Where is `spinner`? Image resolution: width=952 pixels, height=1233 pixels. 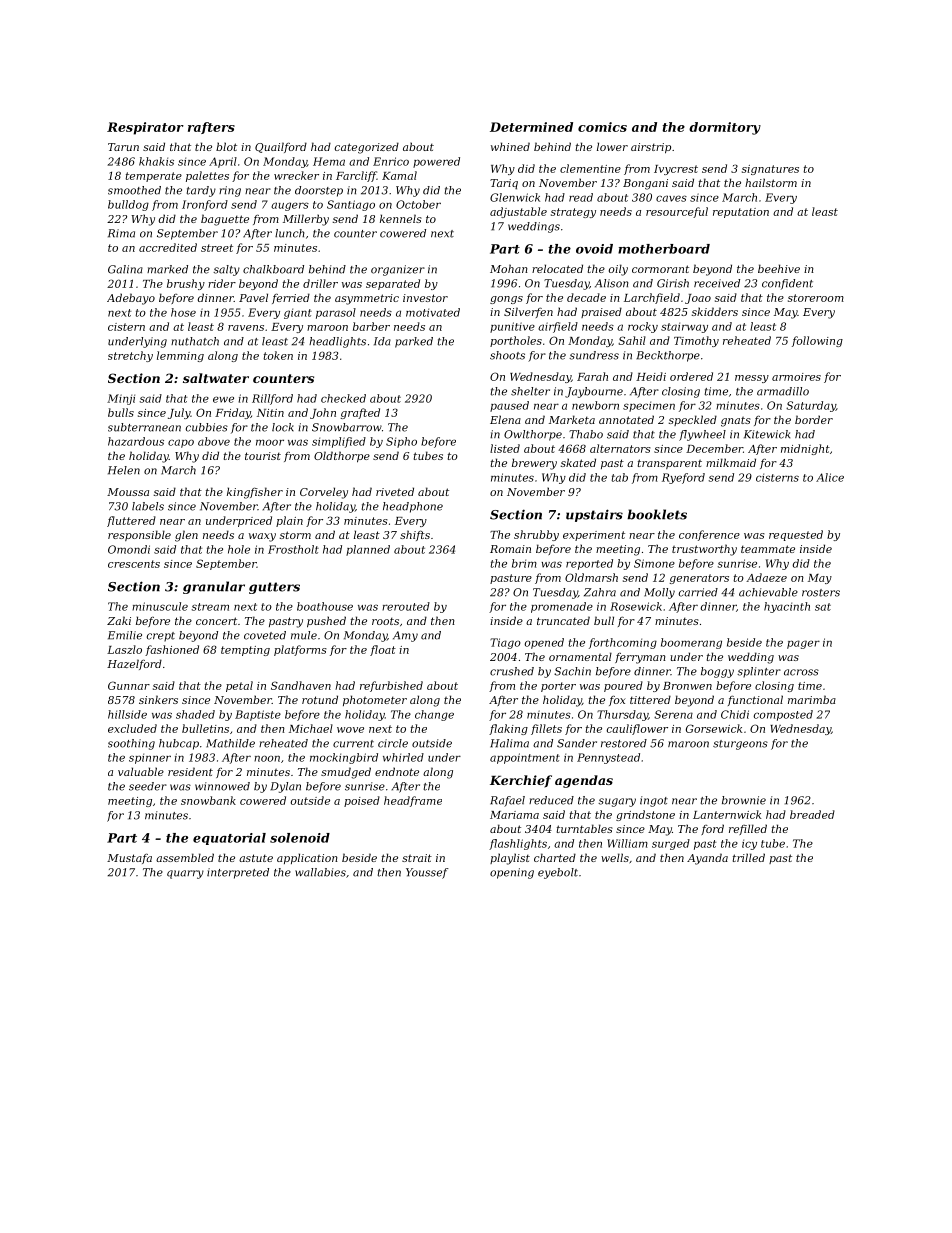 spinner is located at coordinates (150, 758).
